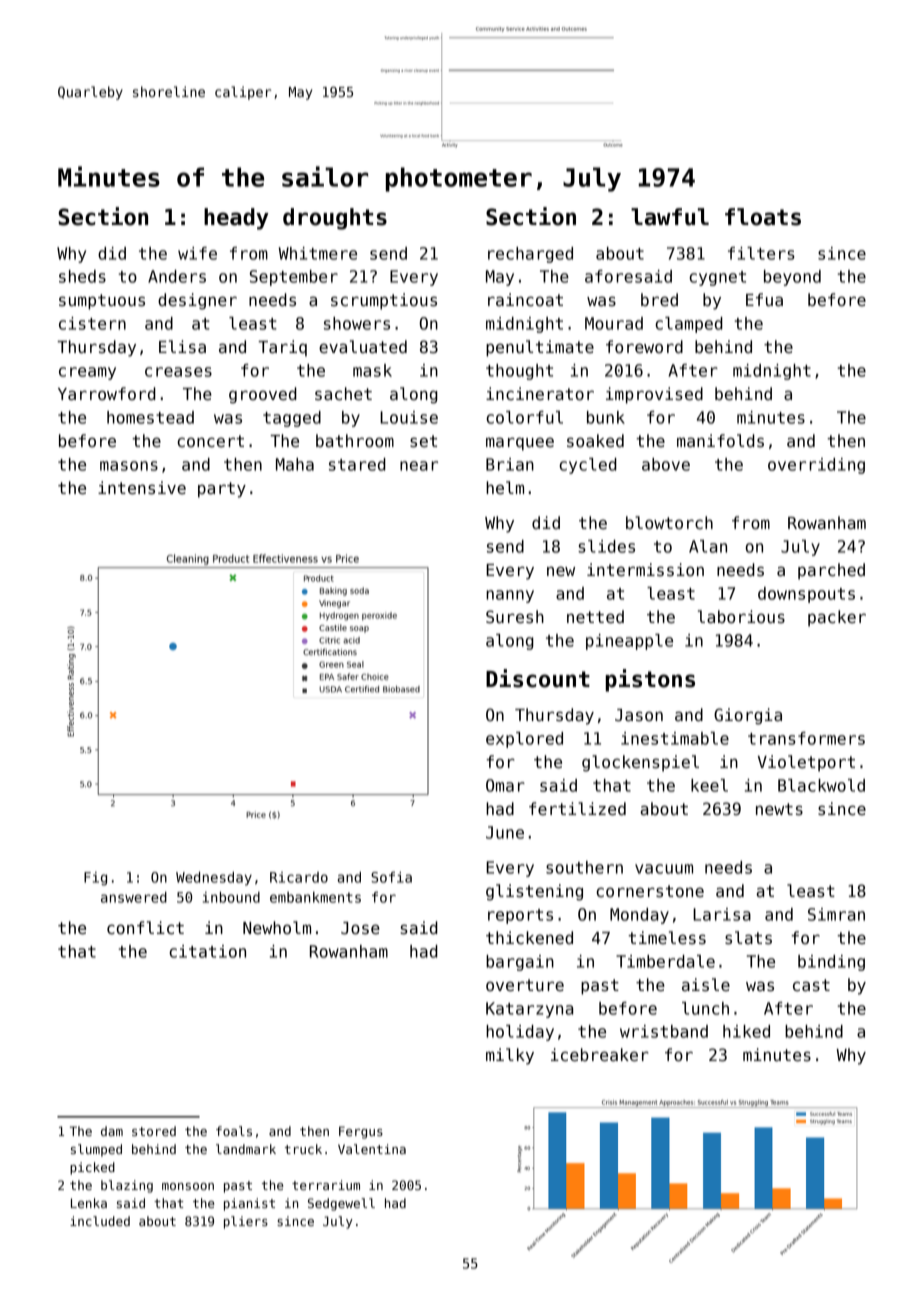 This screenshot has width=924, height=1311. Describe the element at coordinates (837, 618) in the screenshot. I see `packer` at that location.
